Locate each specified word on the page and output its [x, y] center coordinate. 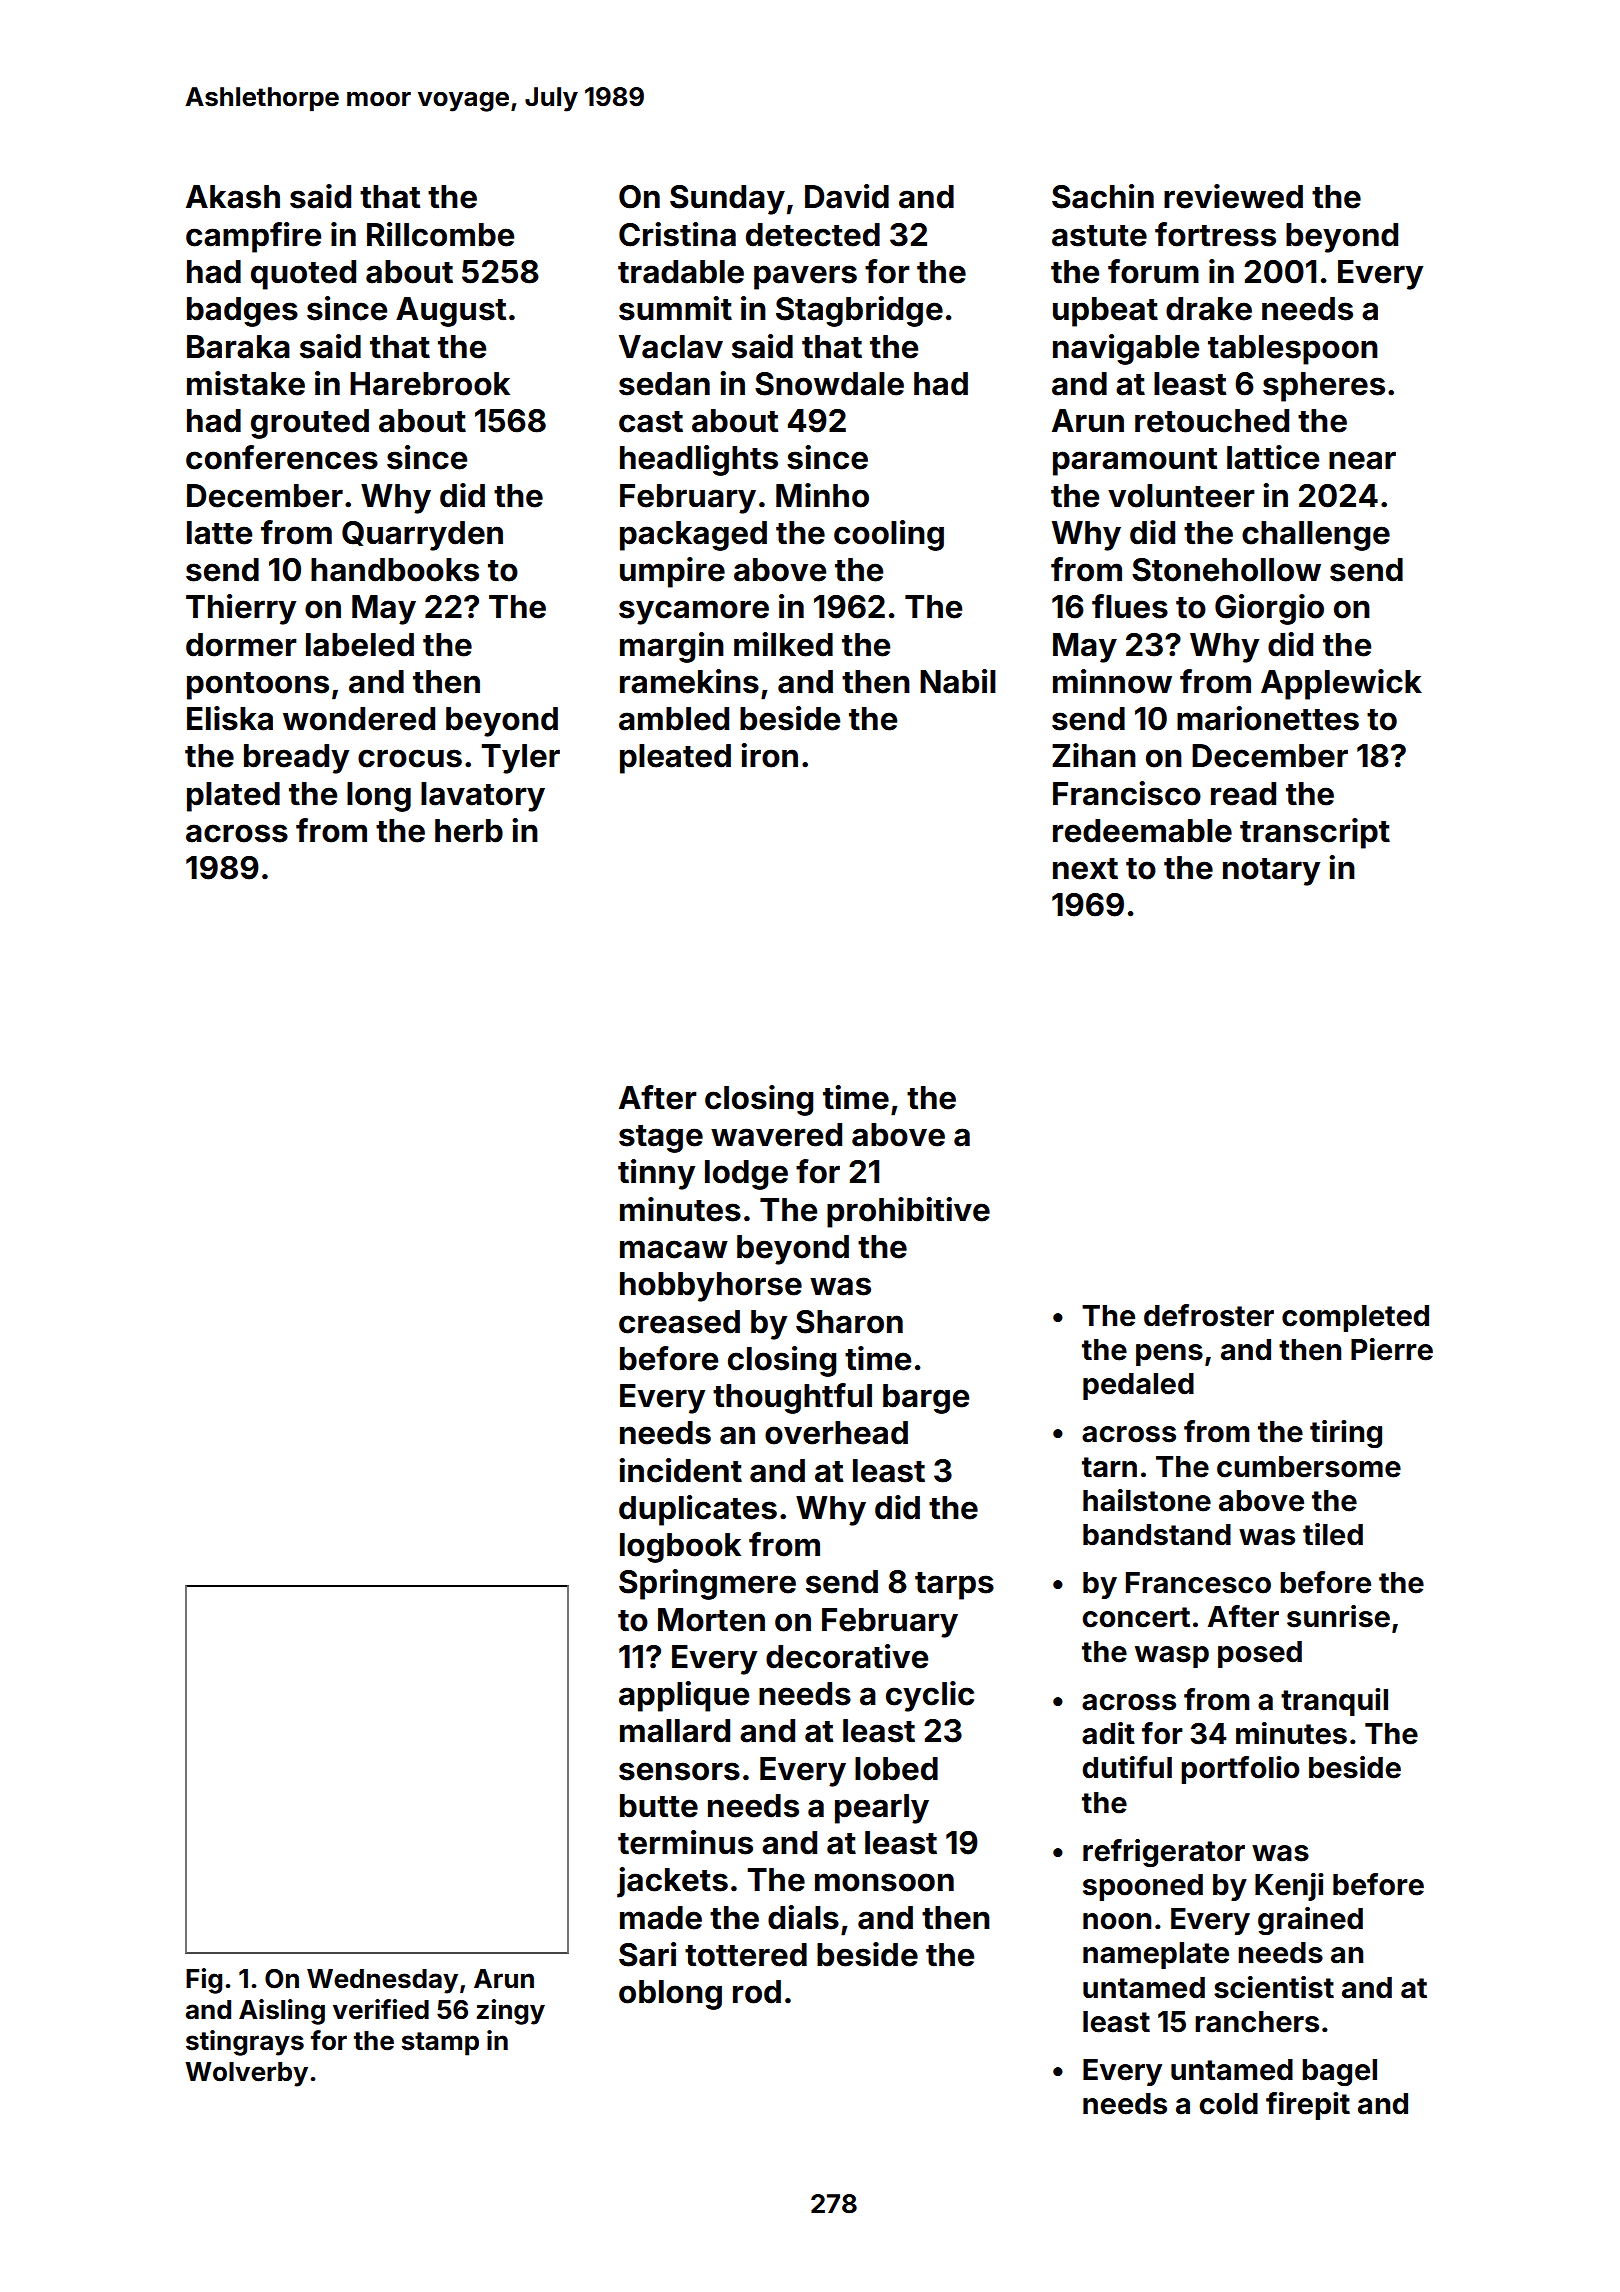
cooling [889, 535]
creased [679, 1322]
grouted [310, 424]
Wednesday [382, 1981]
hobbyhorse [711, 1287]
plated [233, 797]
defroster [1209, 1315]
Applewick [1341, 684]
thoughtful [792, 1398]
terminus [685, 1842]
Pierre [1392, 1349]
